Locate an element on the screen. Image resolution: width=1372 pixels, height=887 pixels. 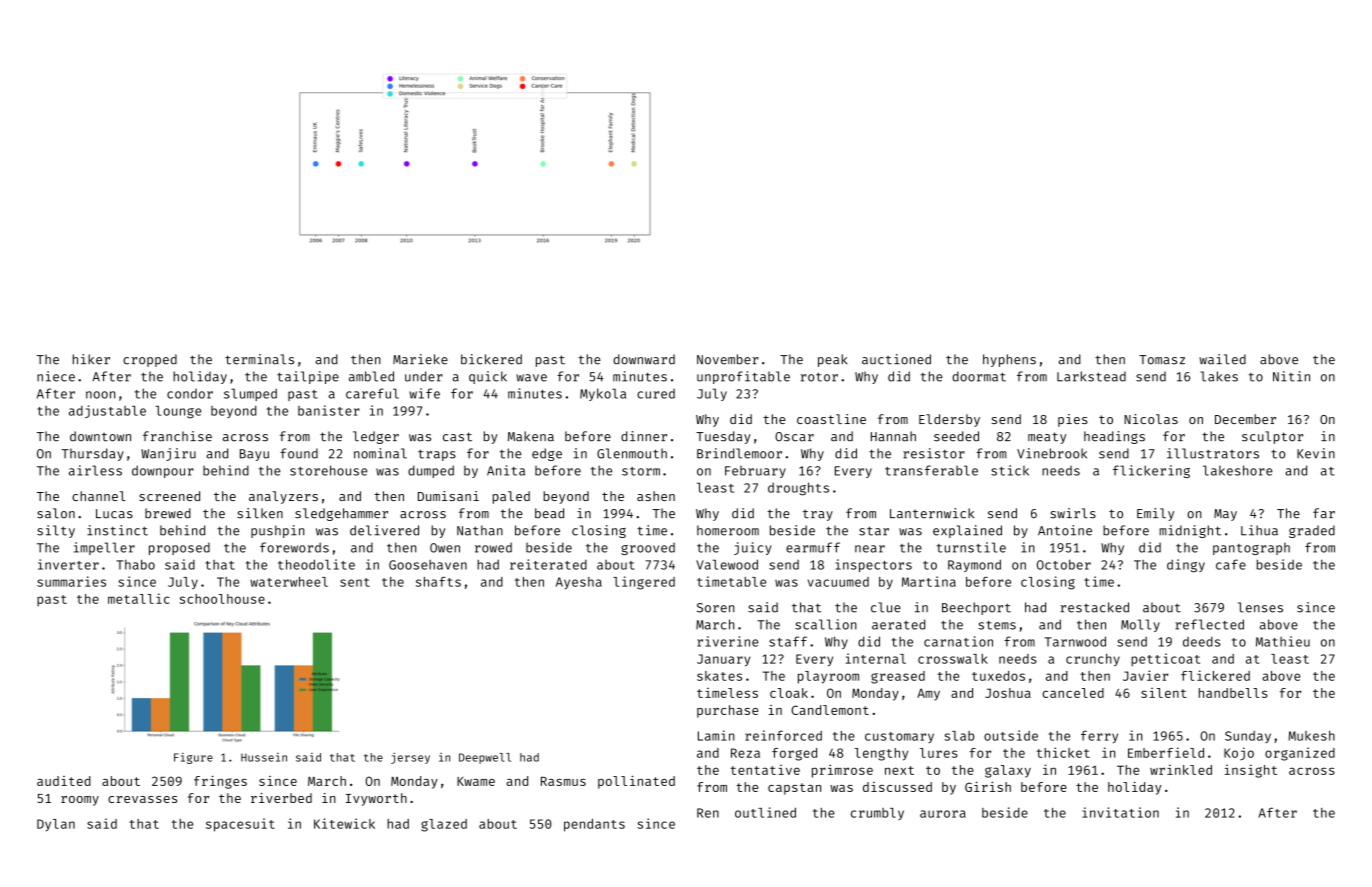
staff is located at coordinates (788, 641).
